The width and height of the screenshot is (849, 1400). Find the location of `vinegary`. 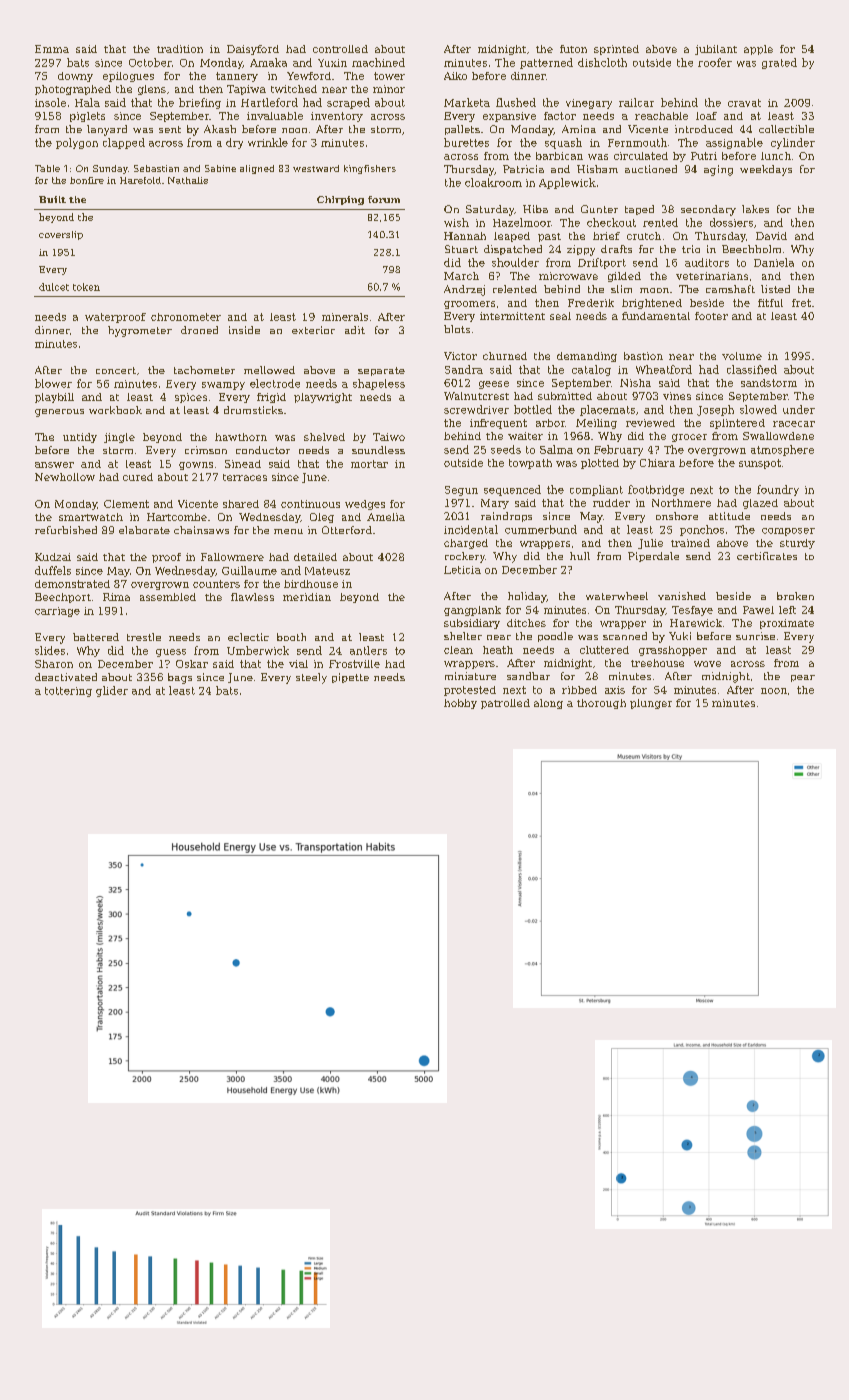

vinegary is located at coordinates (589, 104).
